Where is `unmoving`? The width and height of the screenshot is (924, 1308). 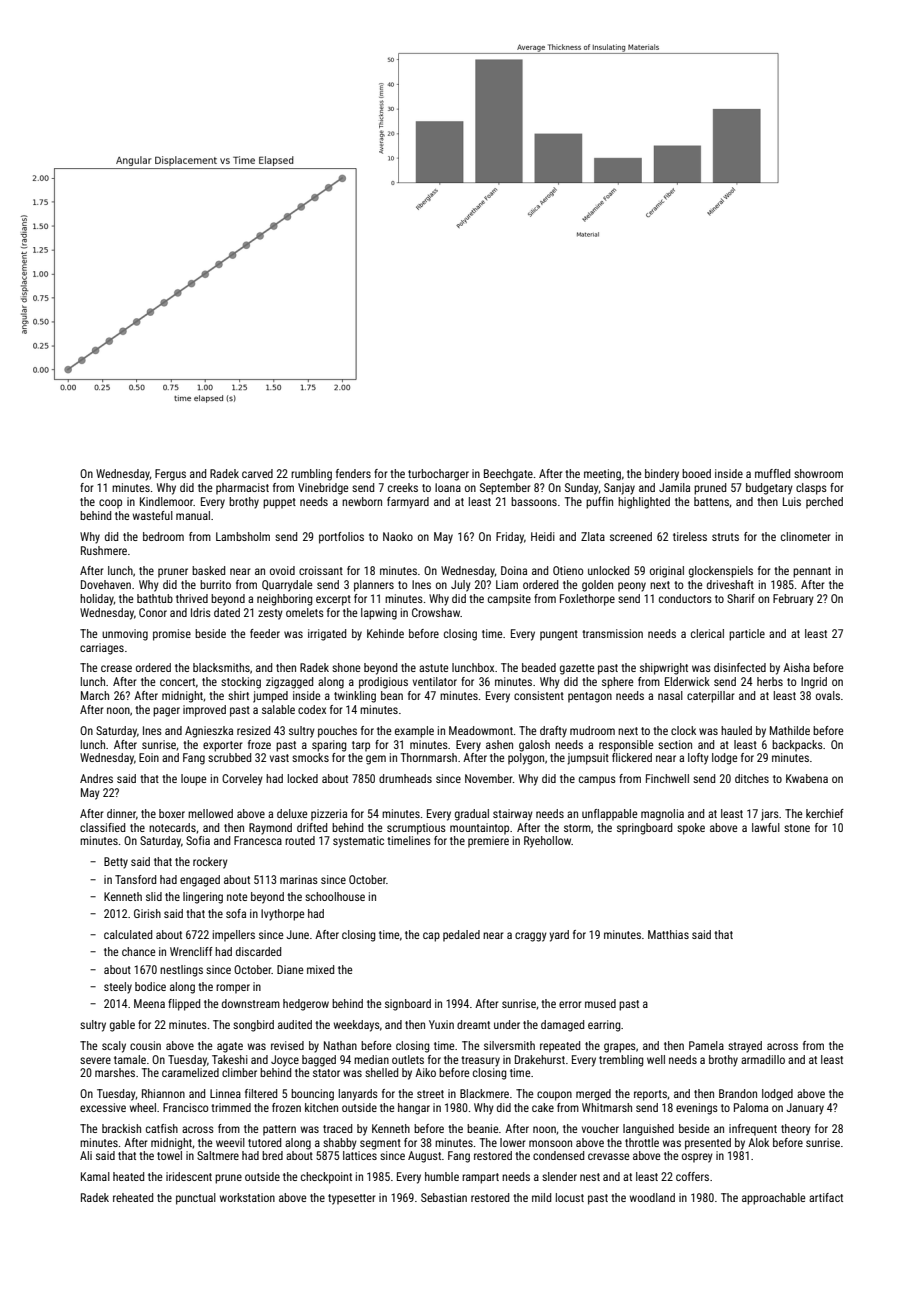 unmoving is located at coordinates (125, 635).
